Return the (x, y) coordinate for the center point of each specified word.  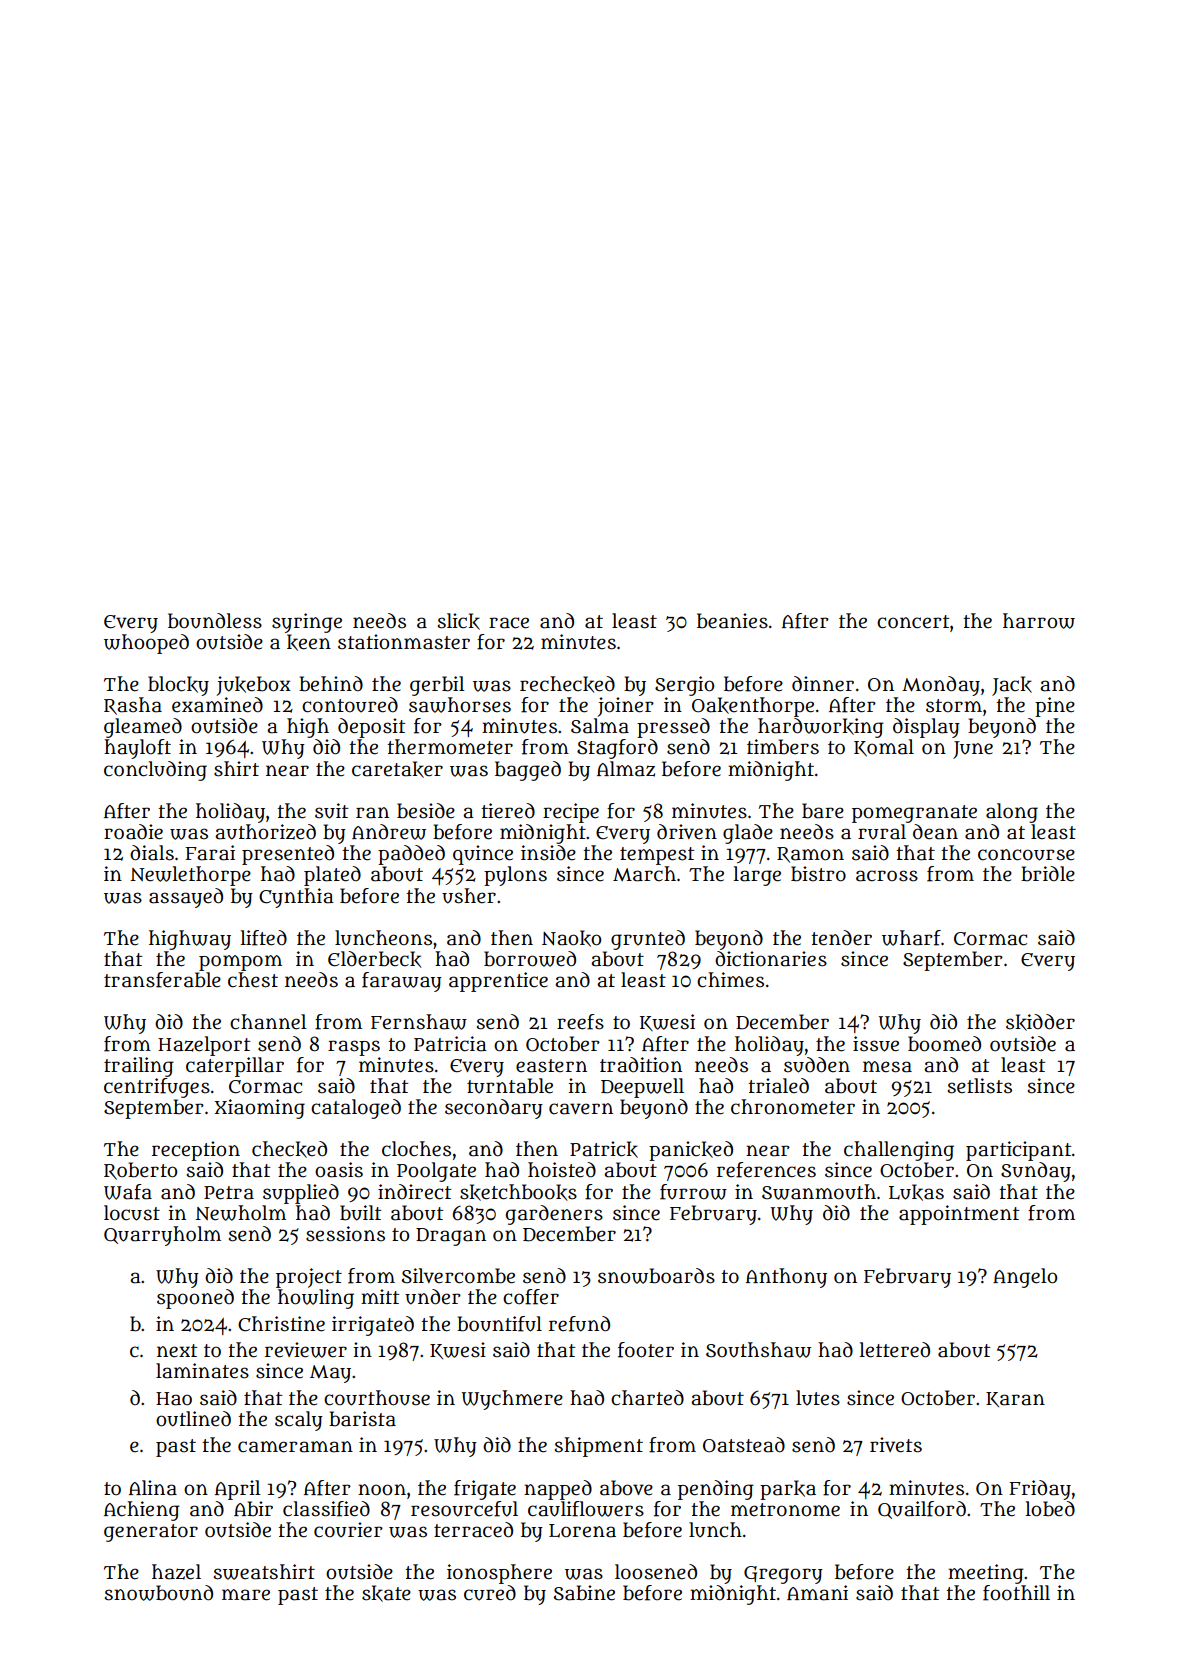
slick (459, 621)
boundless (215, 621)
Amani (817, 1593)
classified (326, 1509)
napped (558, 1490)
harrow (1039, 621)
